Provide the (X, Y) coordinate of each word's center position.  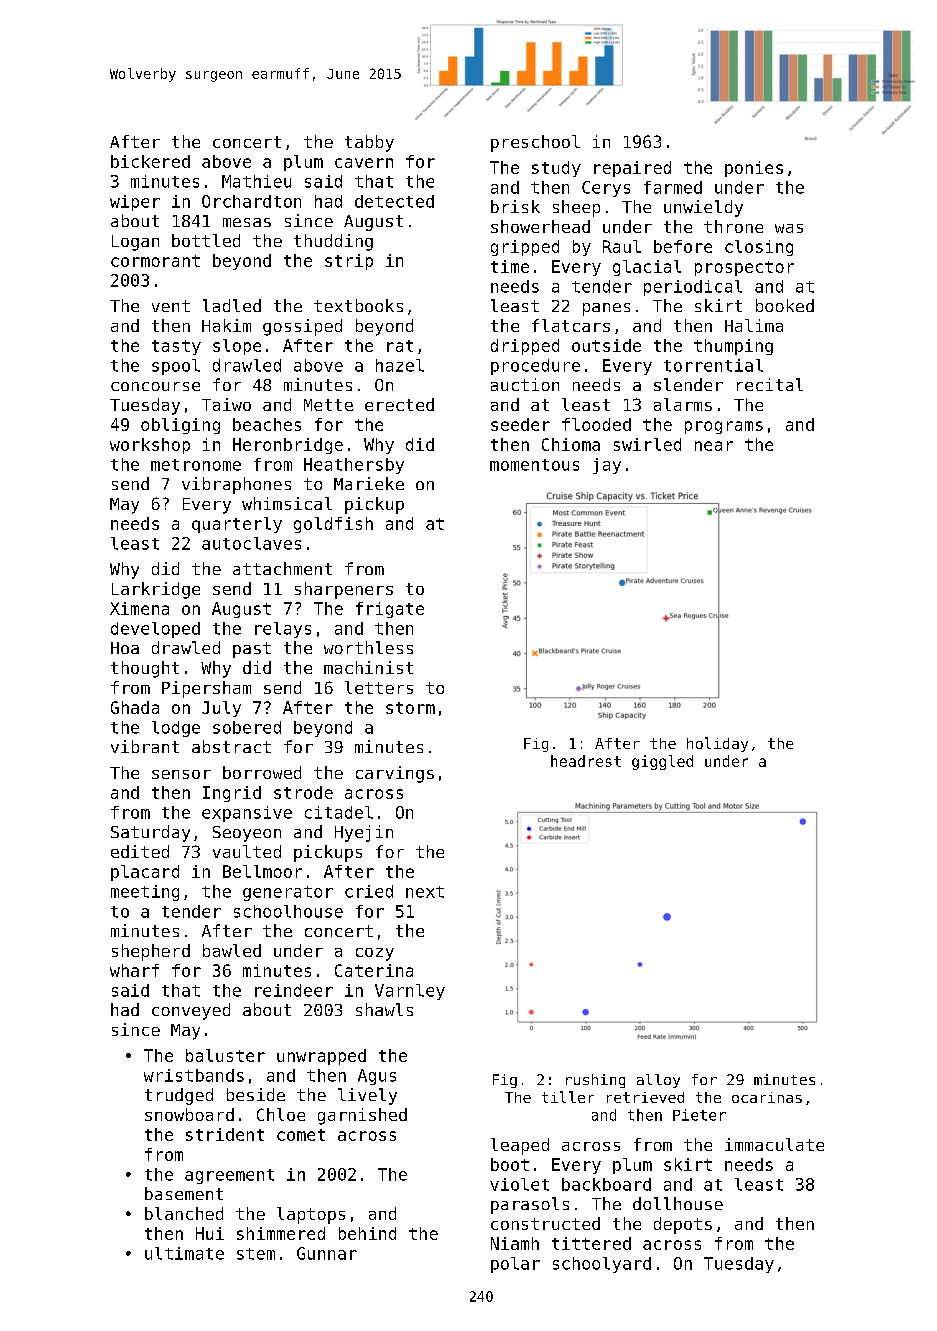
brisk (515, 206)
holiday (717, 744)
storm (410, 708)
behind (367, 1233)
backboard (606, 1184)
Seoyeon (247, 834)
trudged (179, 1096)
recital (770, 384)
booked (785, 305)
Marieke (369, 483)
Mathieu (256, 181)
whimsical (287, 503)
